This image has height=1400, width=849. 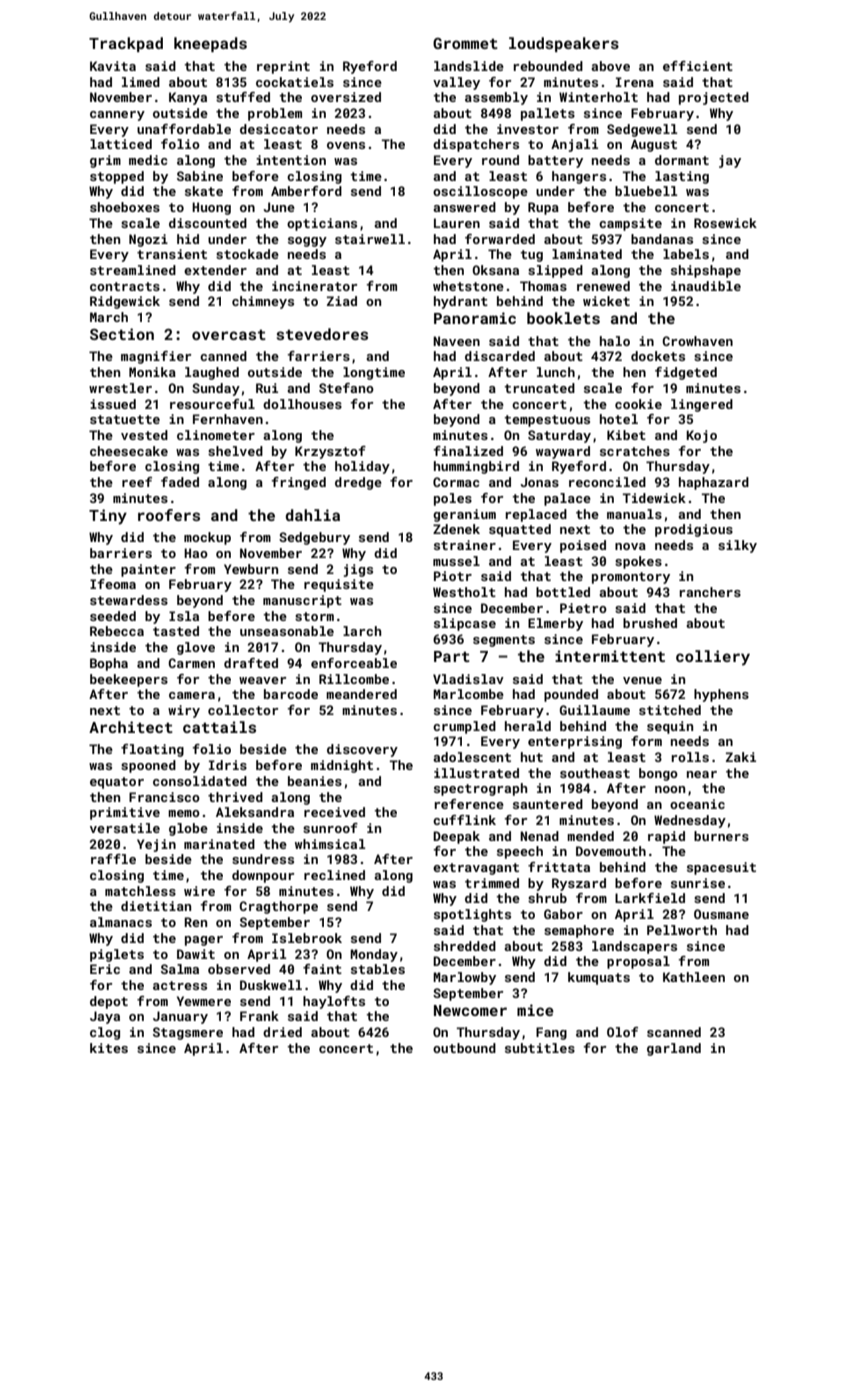 What do you see at coordinates (126, 44) in the image?
I see `Trackpad` at bounding box center [126, 44].
